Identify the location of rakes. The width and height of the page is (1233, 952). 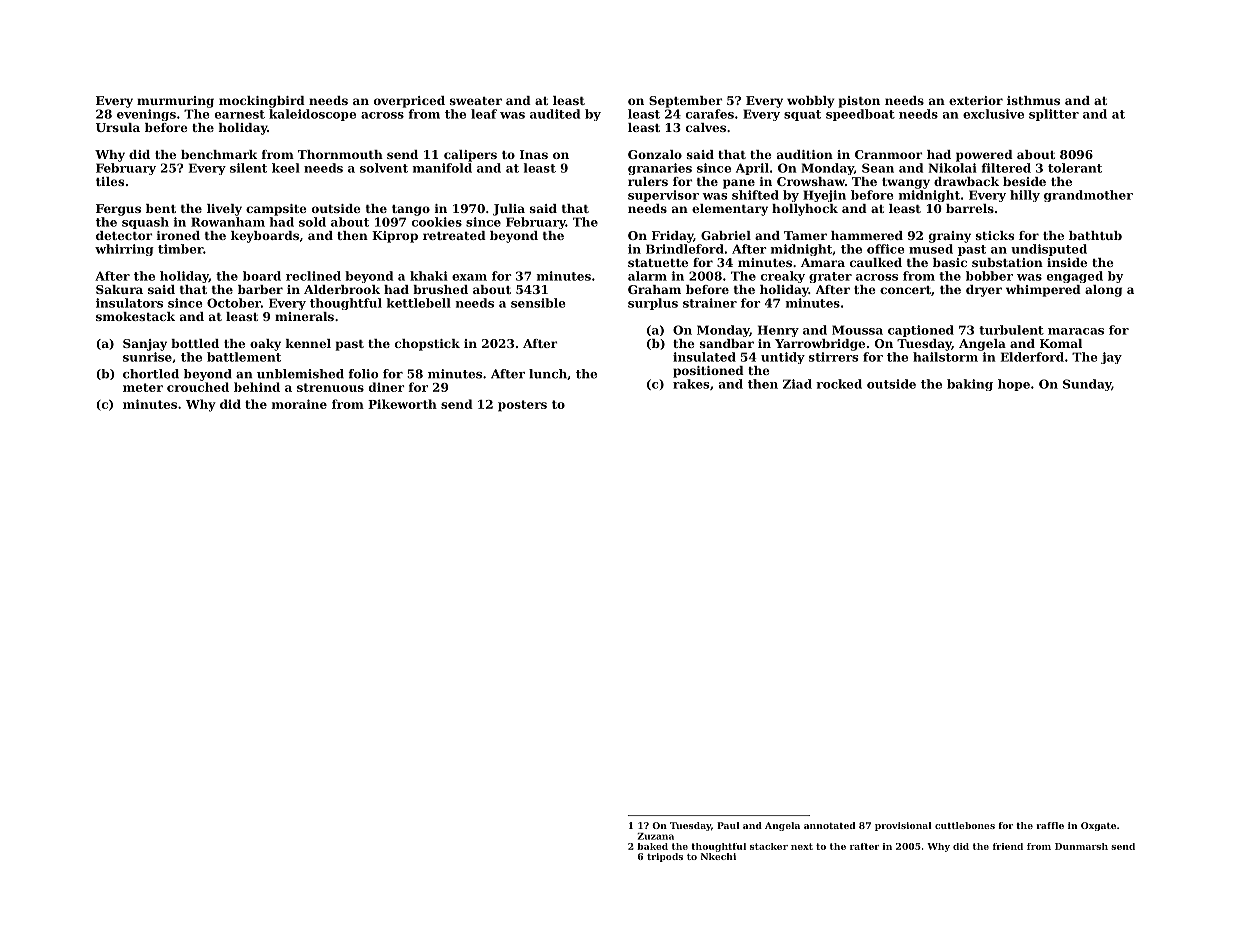
(691, 384).
